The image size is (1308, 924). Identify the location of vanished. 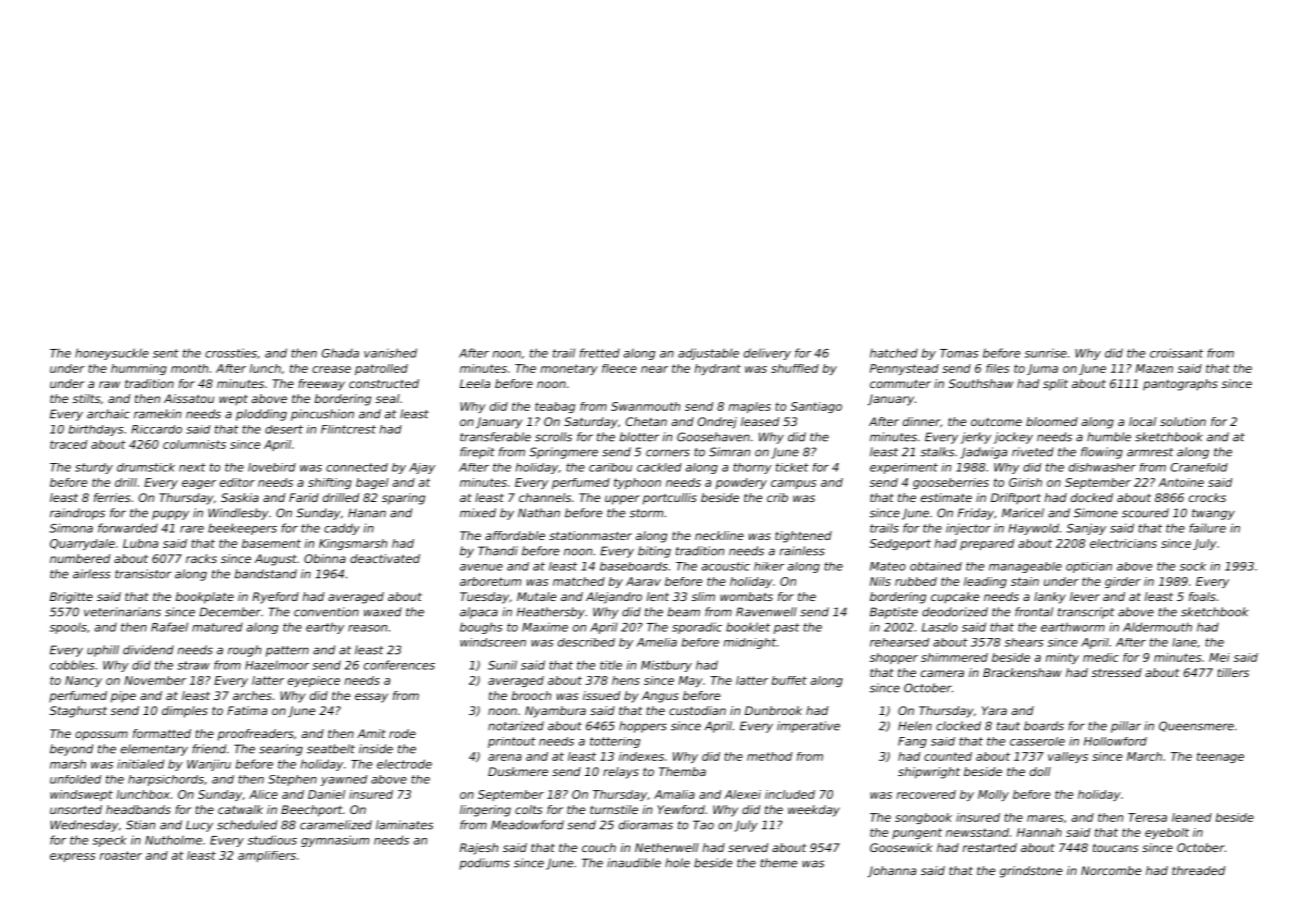
(390, 353).
